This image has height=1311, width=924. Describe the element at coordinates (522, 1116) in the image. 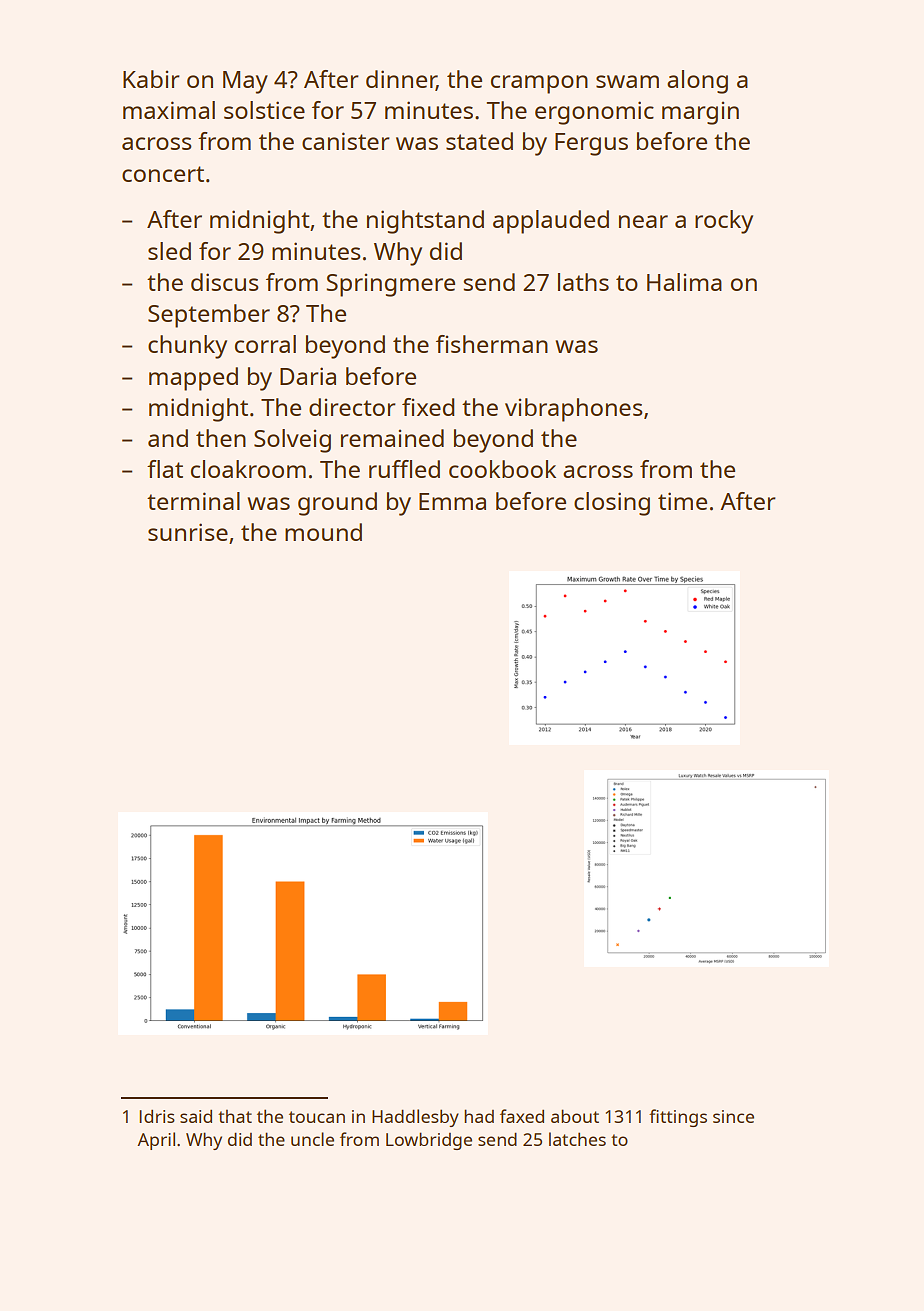

I see `faxed` at that location.
